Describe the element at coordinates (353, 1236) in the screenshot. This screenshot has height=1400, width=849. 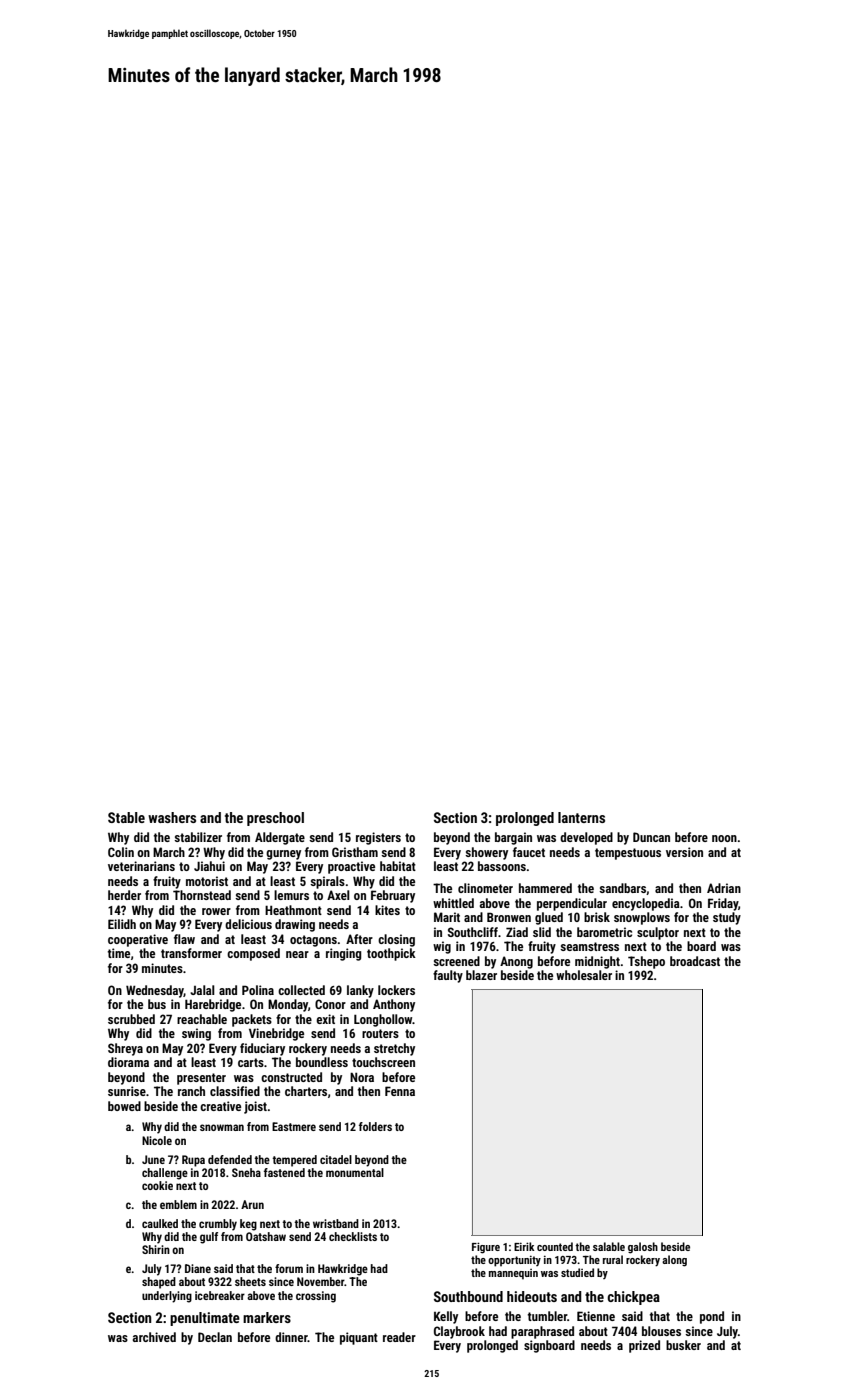
I see `checklists` at that location.
